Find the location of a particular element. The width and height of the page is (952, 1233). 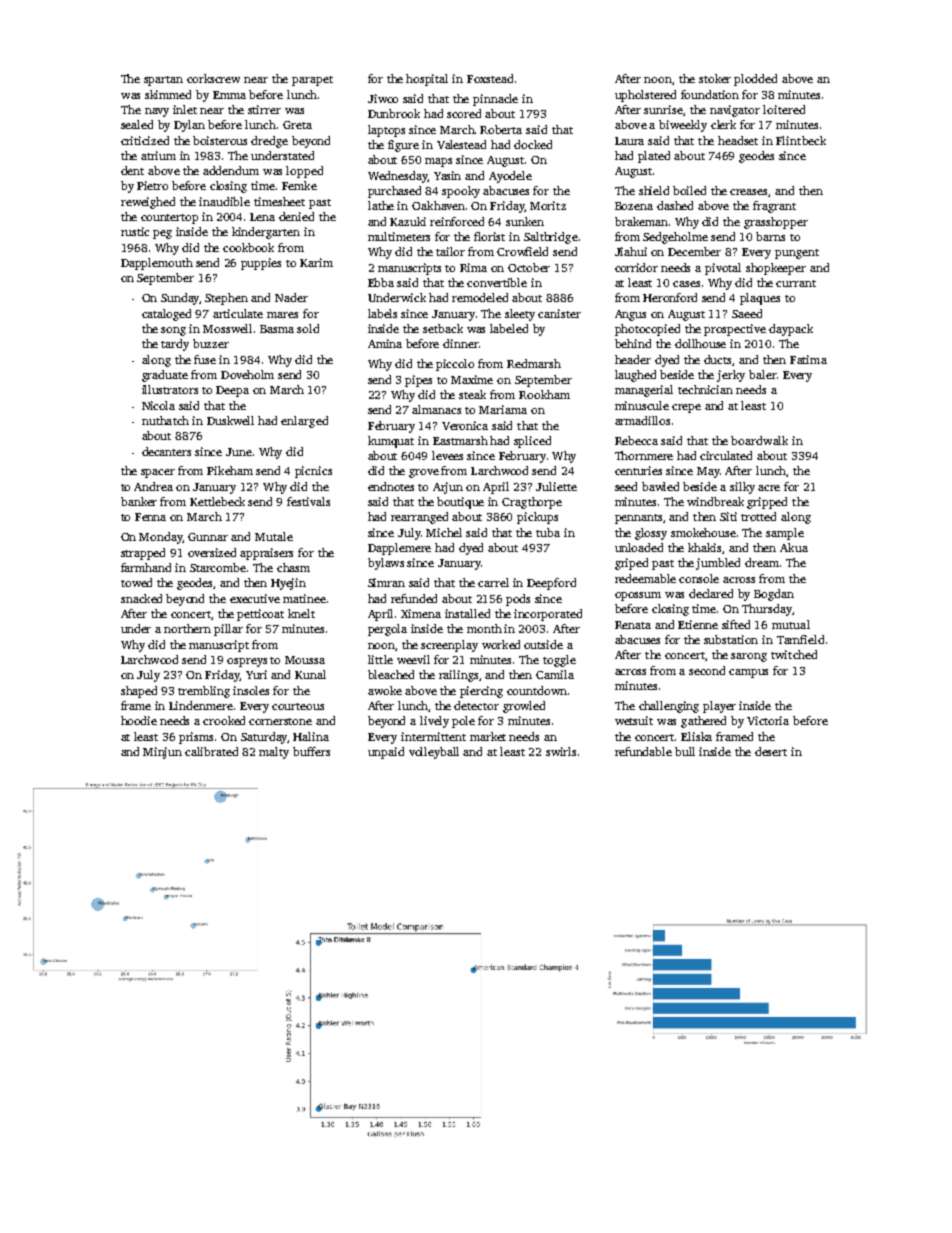

smokehouse is located at coordinates (703, 532).
